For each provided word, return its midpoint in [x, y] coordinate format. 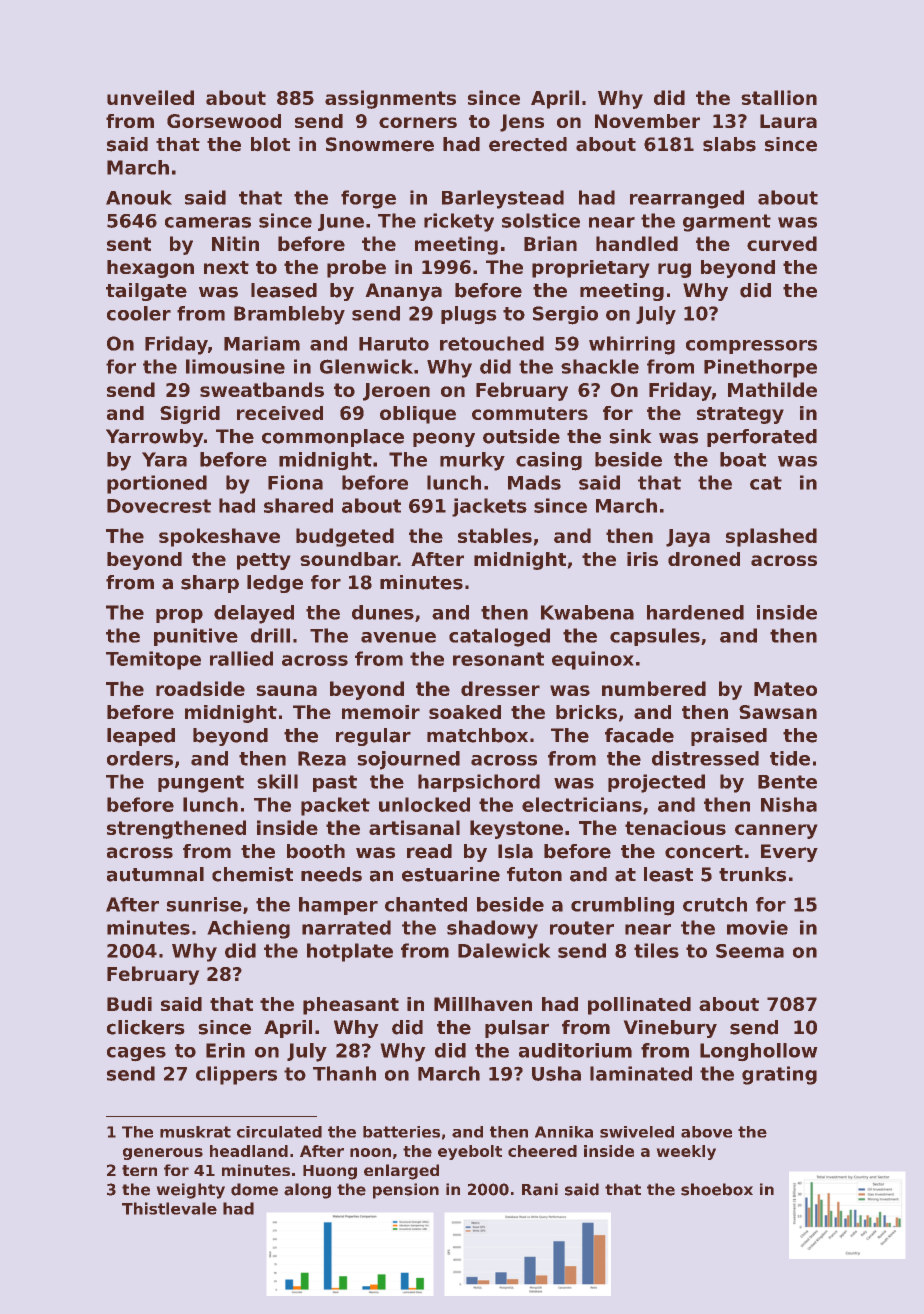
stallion [779, 97]
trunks [752, 874]
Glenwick [366, 366]
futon [534, 874]
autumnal [155, 874]
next [226, 267]
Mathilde [772, 389]
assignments [390, 99]
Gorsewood [224, 121]
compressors [751, 347]
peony [444, 439]
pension [406, 1191]
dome [254, 1189]
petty [264, 561]
